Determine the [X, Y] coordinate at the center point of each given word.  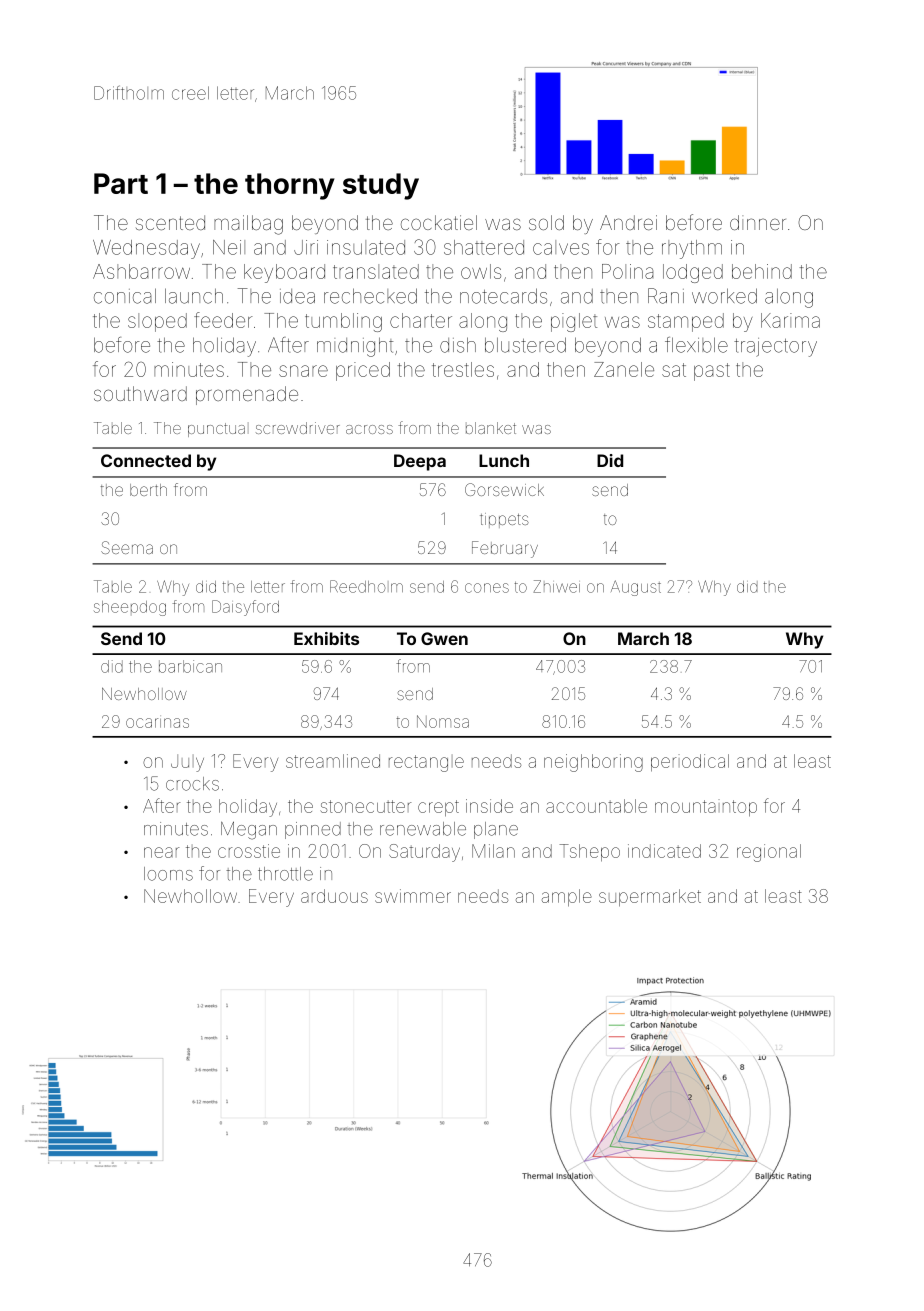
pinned [313, 830]
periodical [690, 762]
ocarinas [157, 723]
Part [121, 183]
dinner [758, 222]
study [381, 186]
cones [487, 588]
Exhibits [326, 638]
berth [148, 490]
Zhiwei [556, 586]
